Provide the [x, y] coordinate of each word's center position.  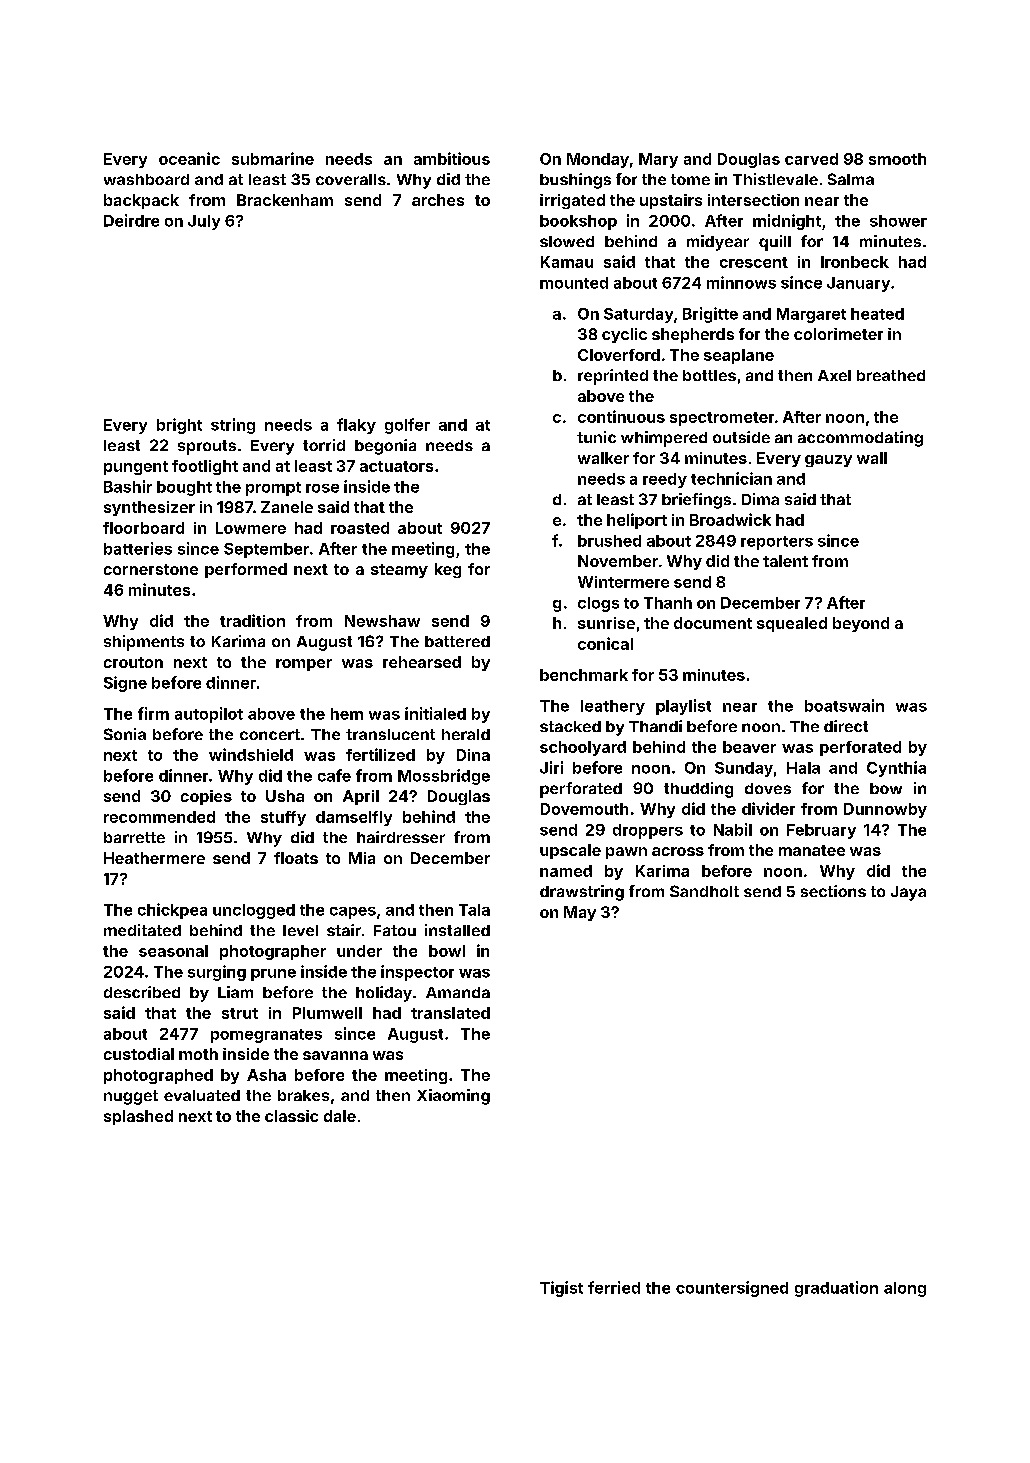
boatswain [844, 705]
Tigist [561, 1289]
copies [206, 797]
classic [291, 1116]
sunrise [606, 623]
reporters [777, 543]
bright [179, 426]
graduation [836, 1289]
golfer [407, 426]
